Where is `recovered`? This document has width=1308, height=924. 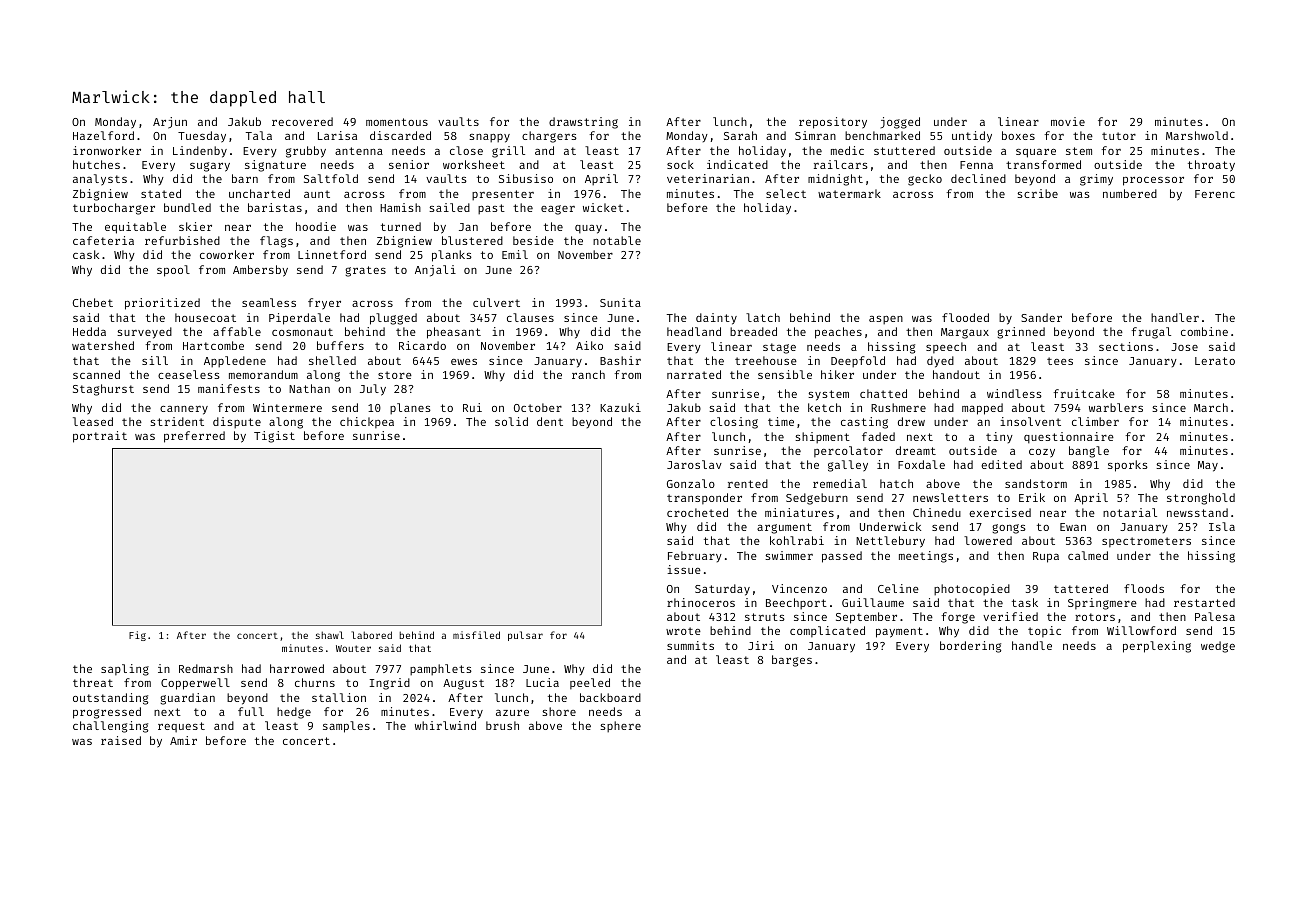
recovered is located at coordinates (302, 121).
